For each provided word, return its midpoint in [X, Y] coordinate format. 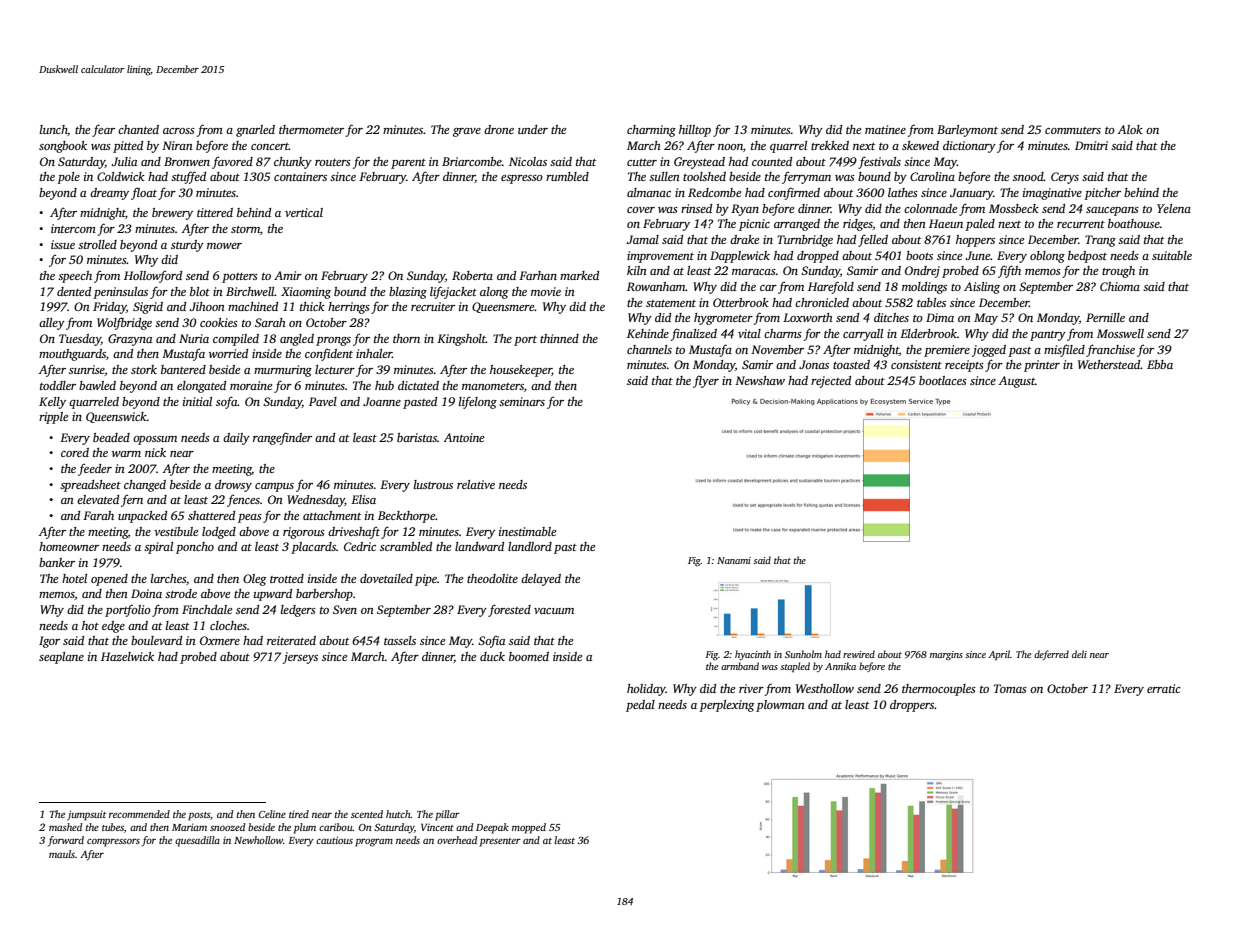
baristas [417, 437]
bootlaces [943, 380]
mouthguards [72, 355]
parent [408, 164]
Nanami [734, 560]
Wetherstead [1109, 364]
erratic [1164, 688]
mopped [529, 828]
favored [232, 163]
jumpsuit [86, 815]
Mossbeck [1014, 208]
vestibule [176, 531]
